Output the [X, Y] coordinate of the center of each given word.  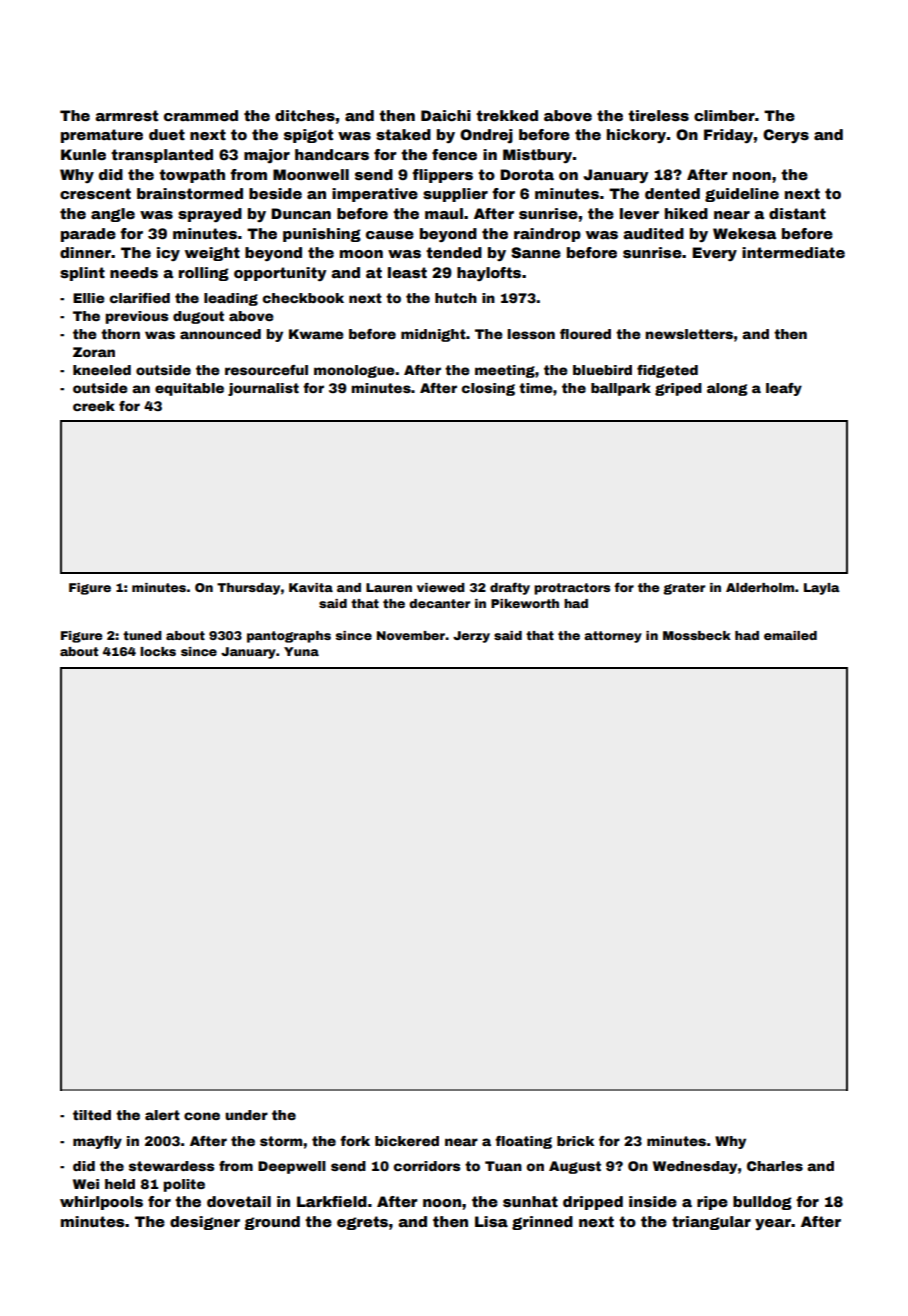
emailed [790, 635]
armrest [126, 115]
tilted [92, 1115]
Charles [775, 1166]
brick [575, 1141]
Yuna [301, 651]
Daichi [446, 115]
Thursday [248, 589]
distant [797, 213]
